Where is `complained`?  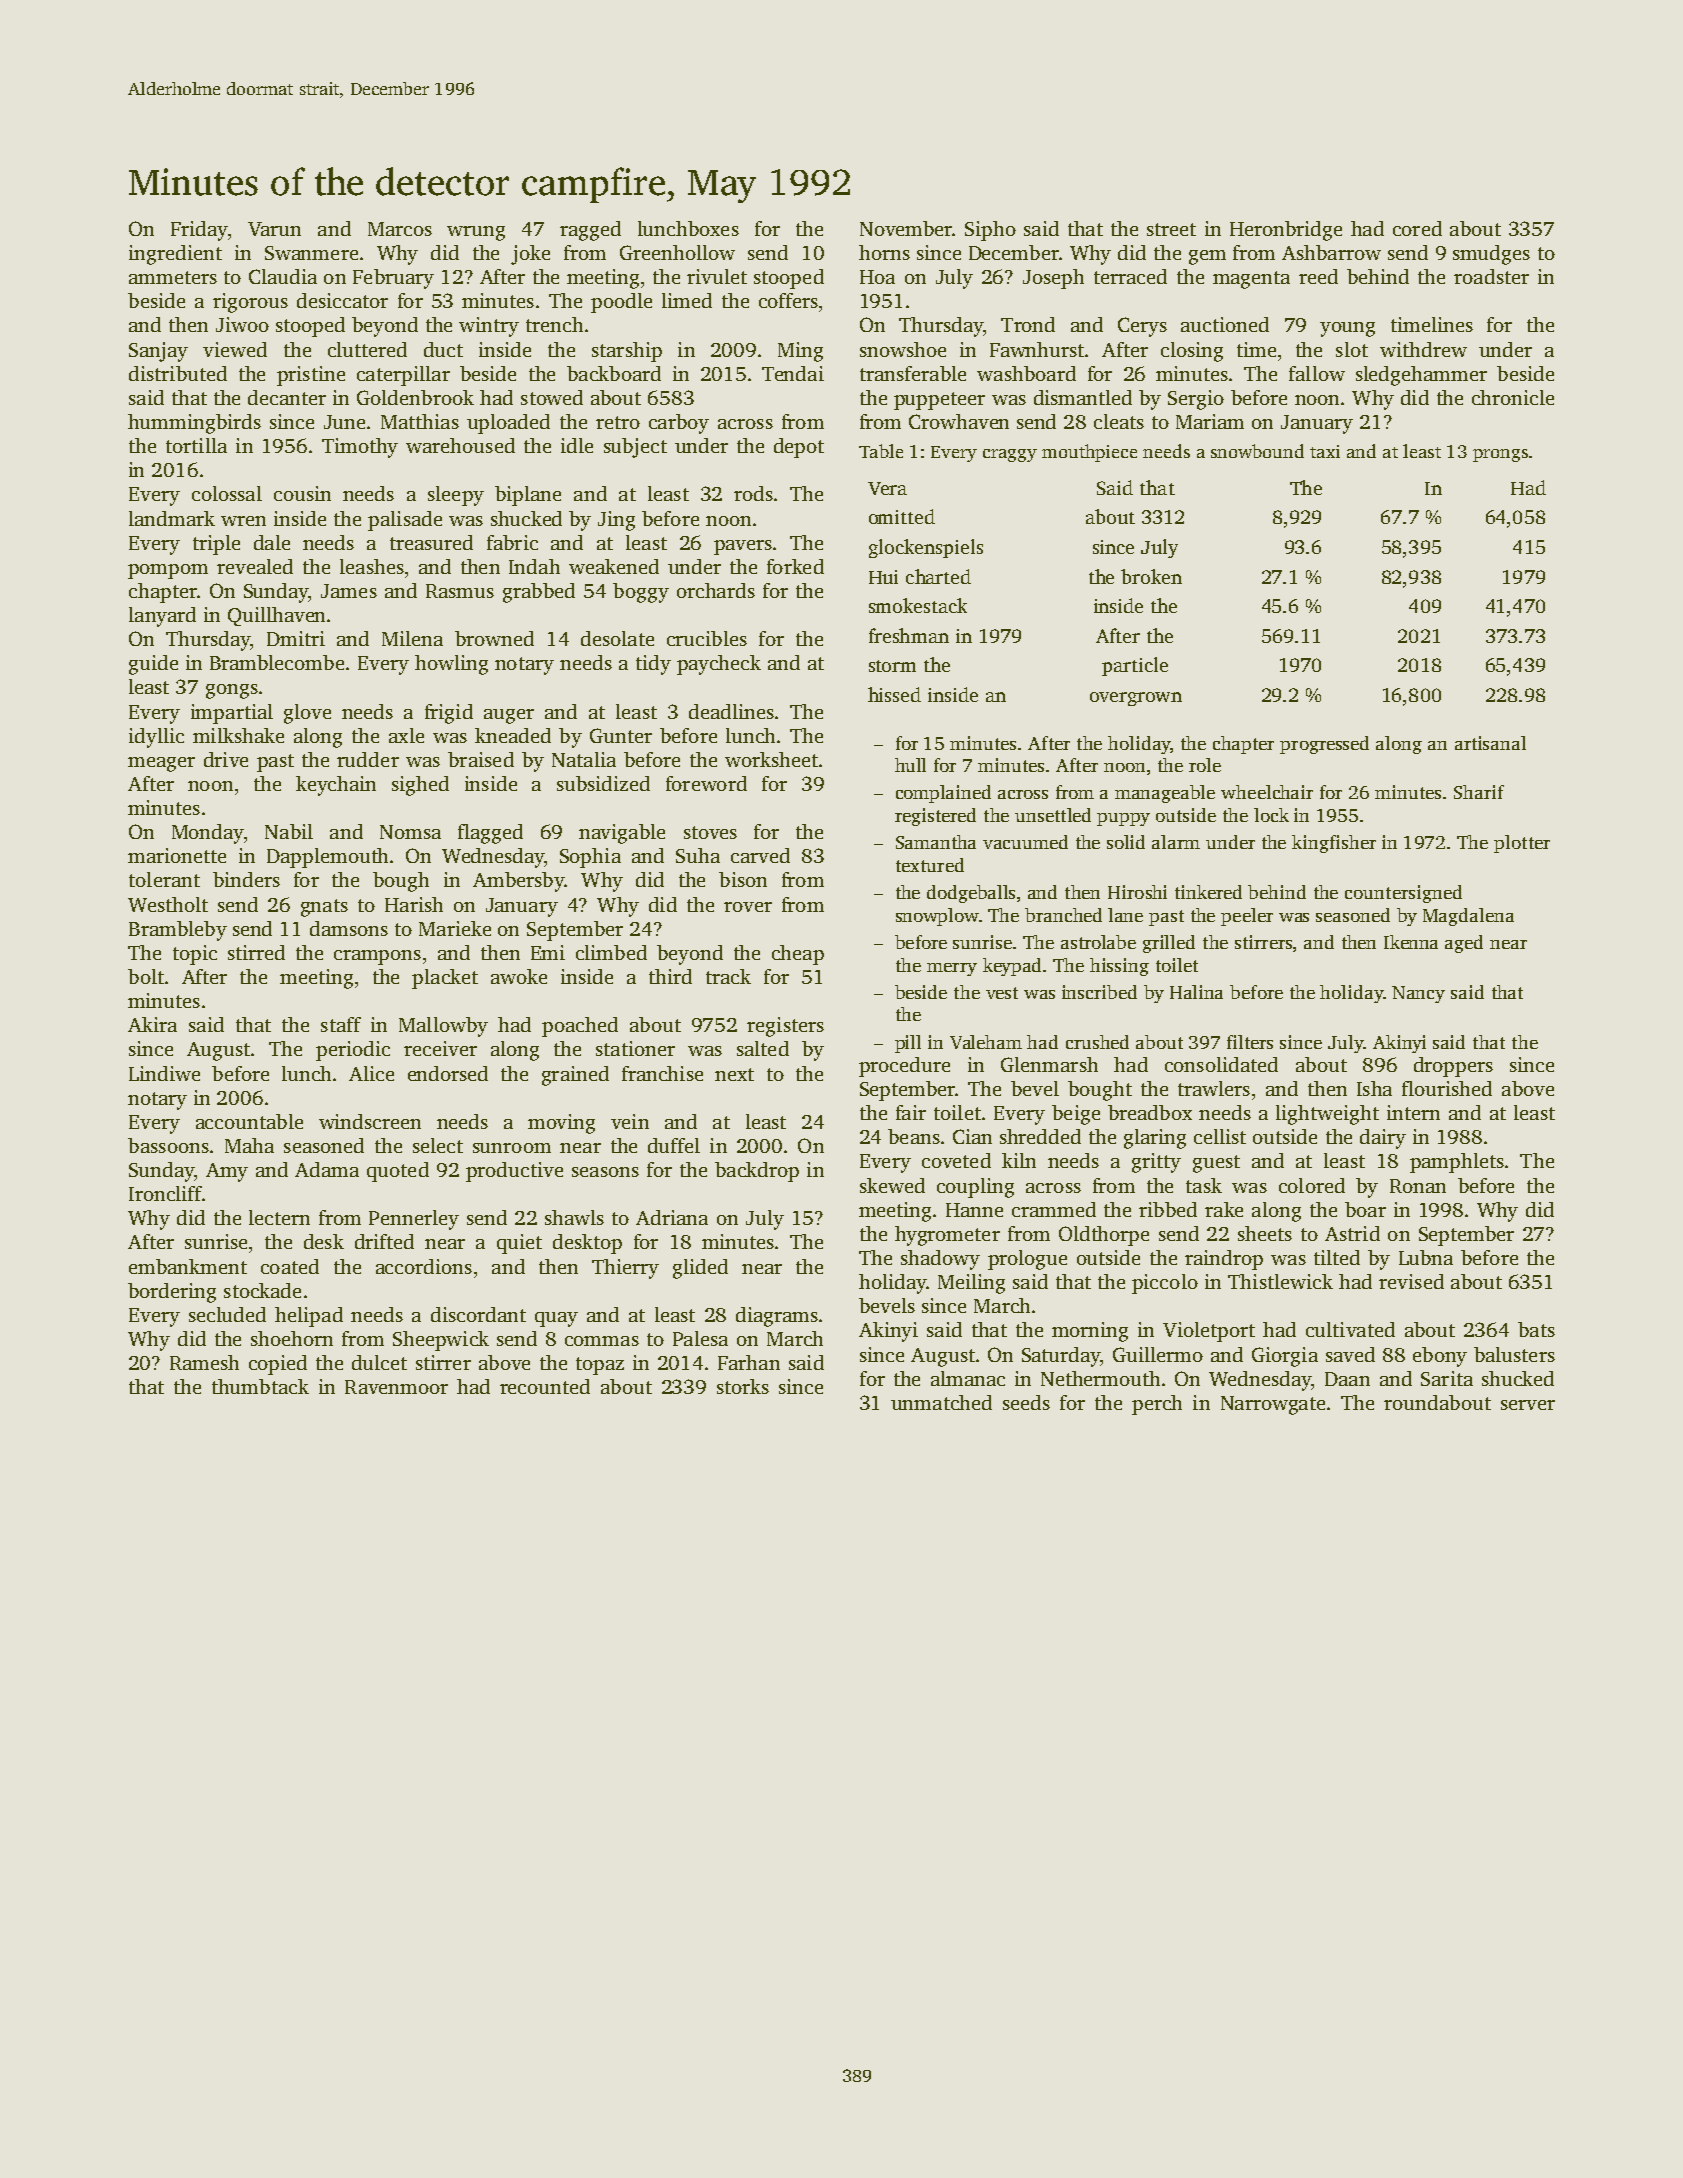
complained is located at coordinates (943, 794).
